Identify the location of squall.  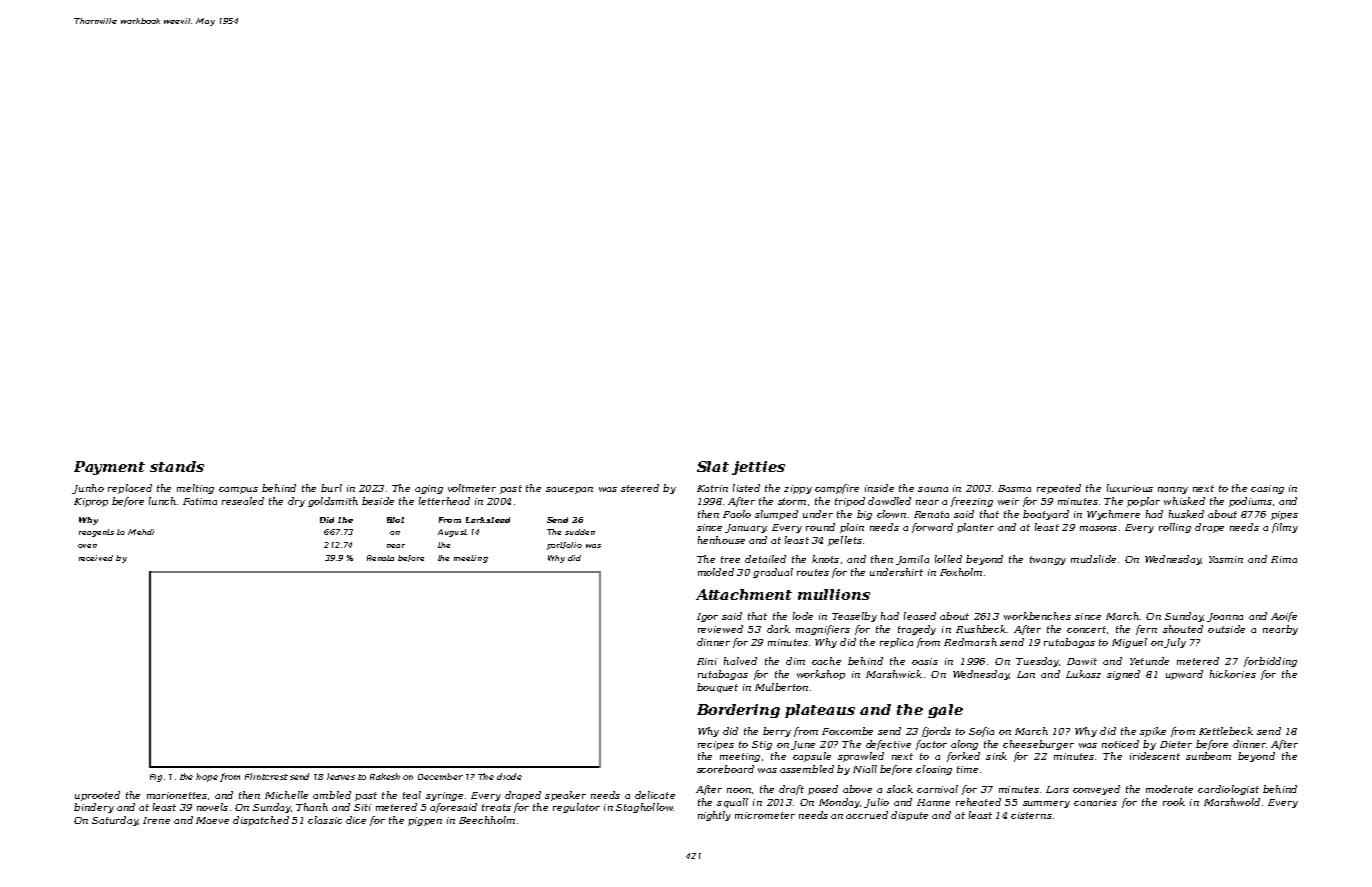
(732, 803).
